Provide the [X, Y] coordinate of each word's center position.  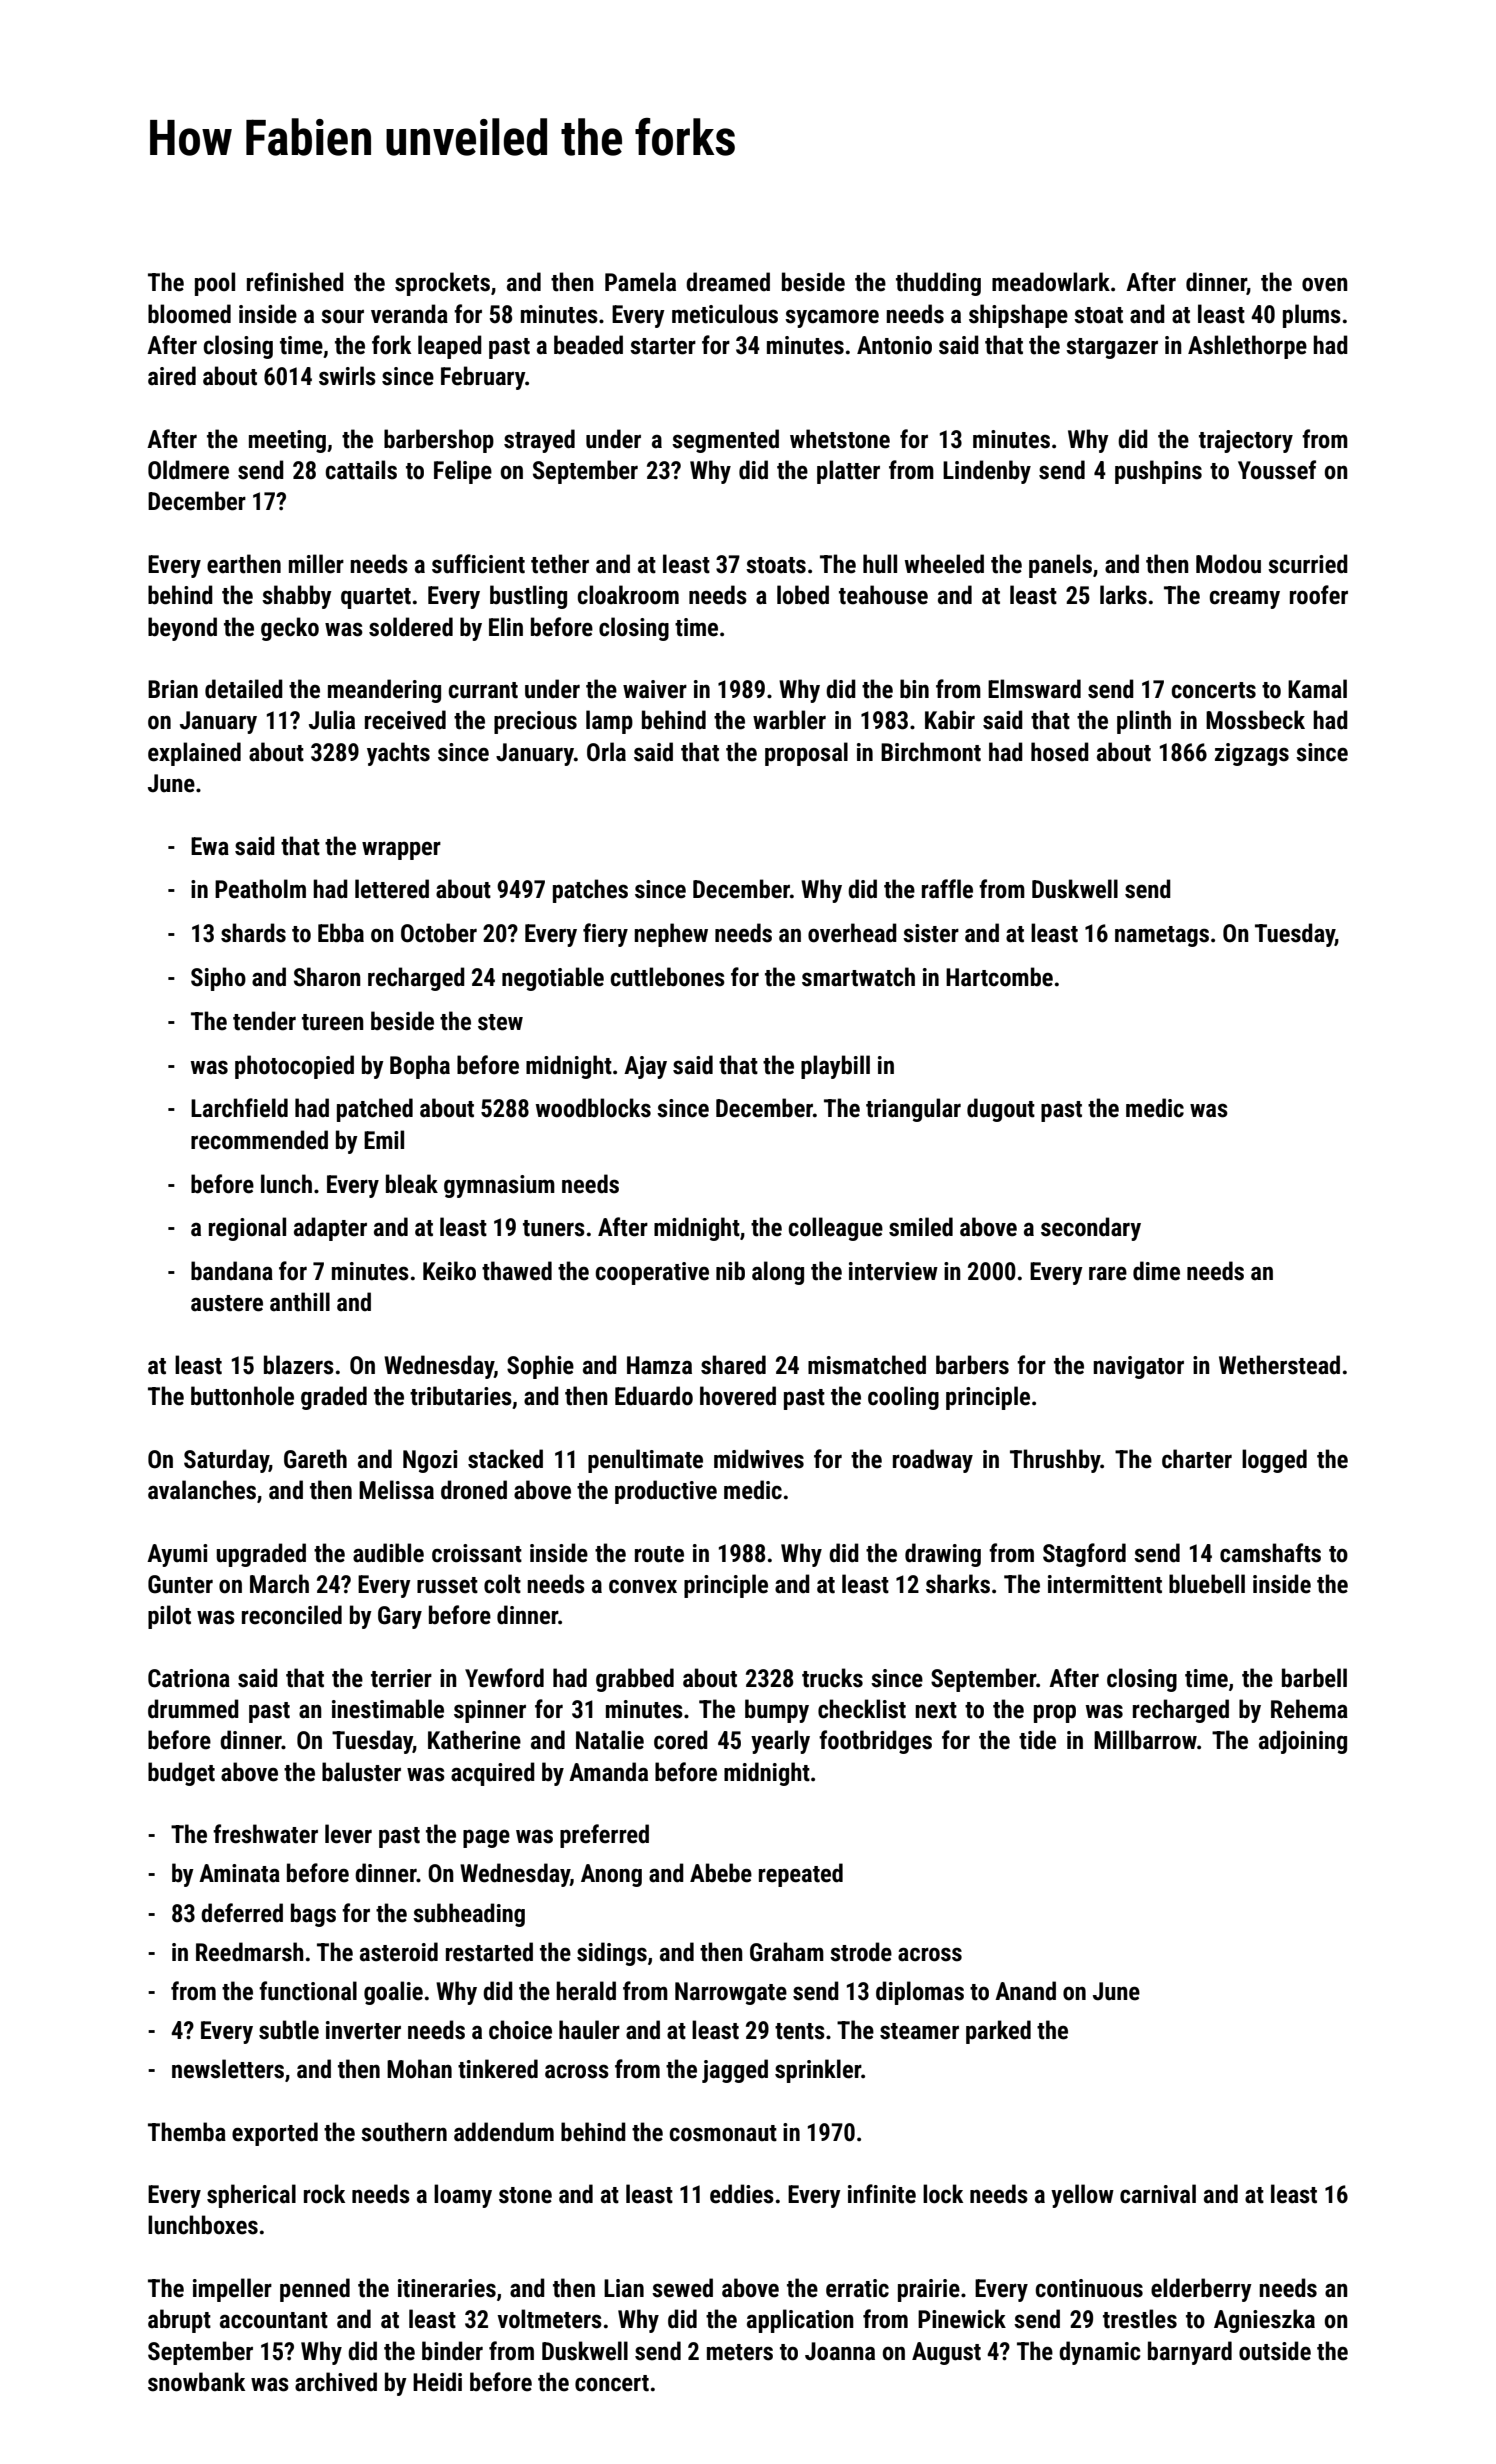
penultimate [645, 1461]
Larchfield [239, 1108]
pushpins [1158, 472]
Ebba [341, 933]
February [483, 378]
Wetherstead [1279, 1365]
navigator [1138, 1367]
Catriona [189, 1678]
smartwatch [858, 977]
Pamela [640, 282]
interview [893, 1271]
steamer [919, 2031]
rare [1108, 1273]
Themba [187, 2132]
